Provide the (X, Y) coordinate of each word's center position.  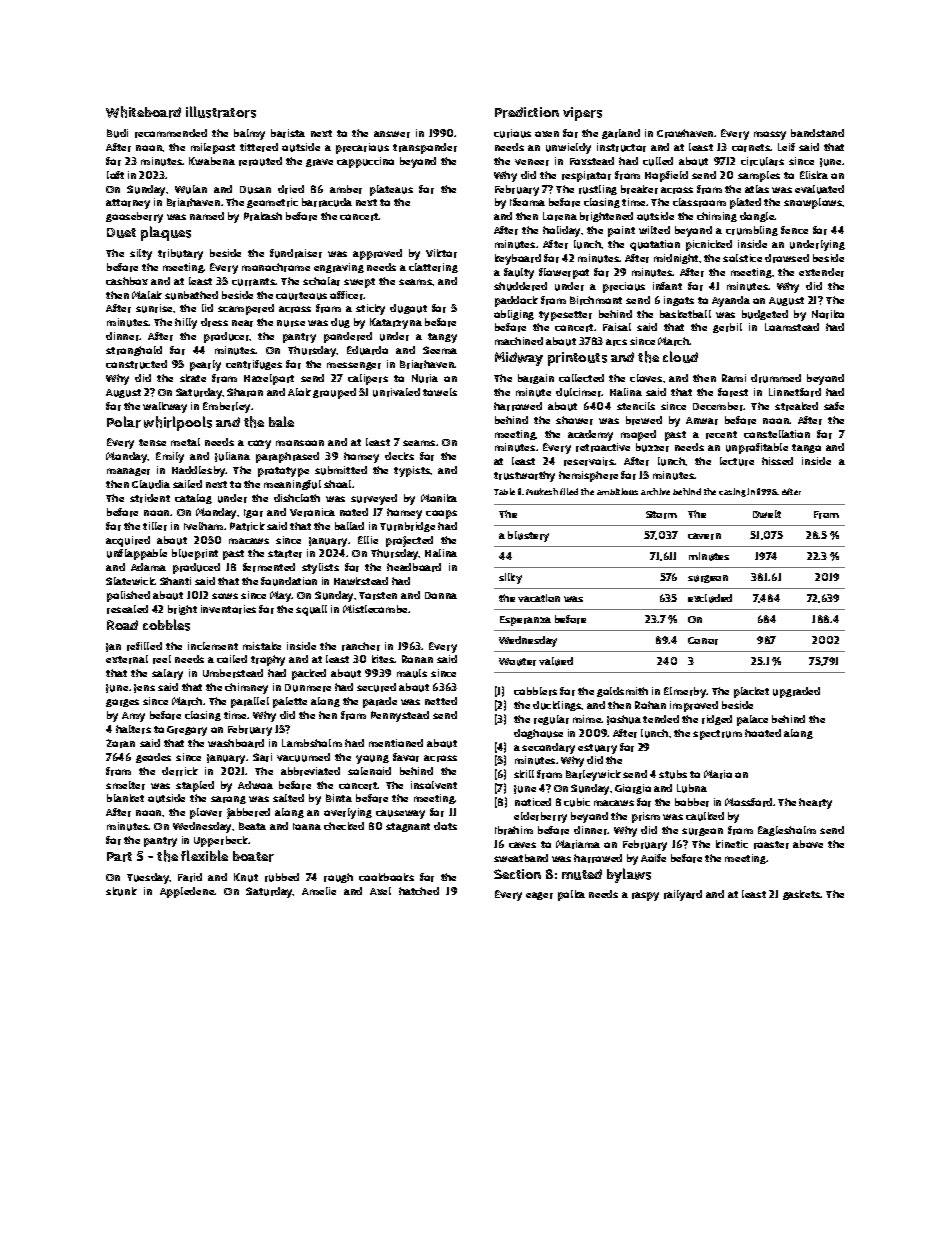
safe (834, 406)
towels (440, 392)
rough (338, 878)
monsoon (300, 443)
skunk (121, 891)
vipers (582, 114)
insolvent (434, 785)
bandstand (817, 133)
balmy (249, 134)
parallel (250, 702)
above (808, 844)
